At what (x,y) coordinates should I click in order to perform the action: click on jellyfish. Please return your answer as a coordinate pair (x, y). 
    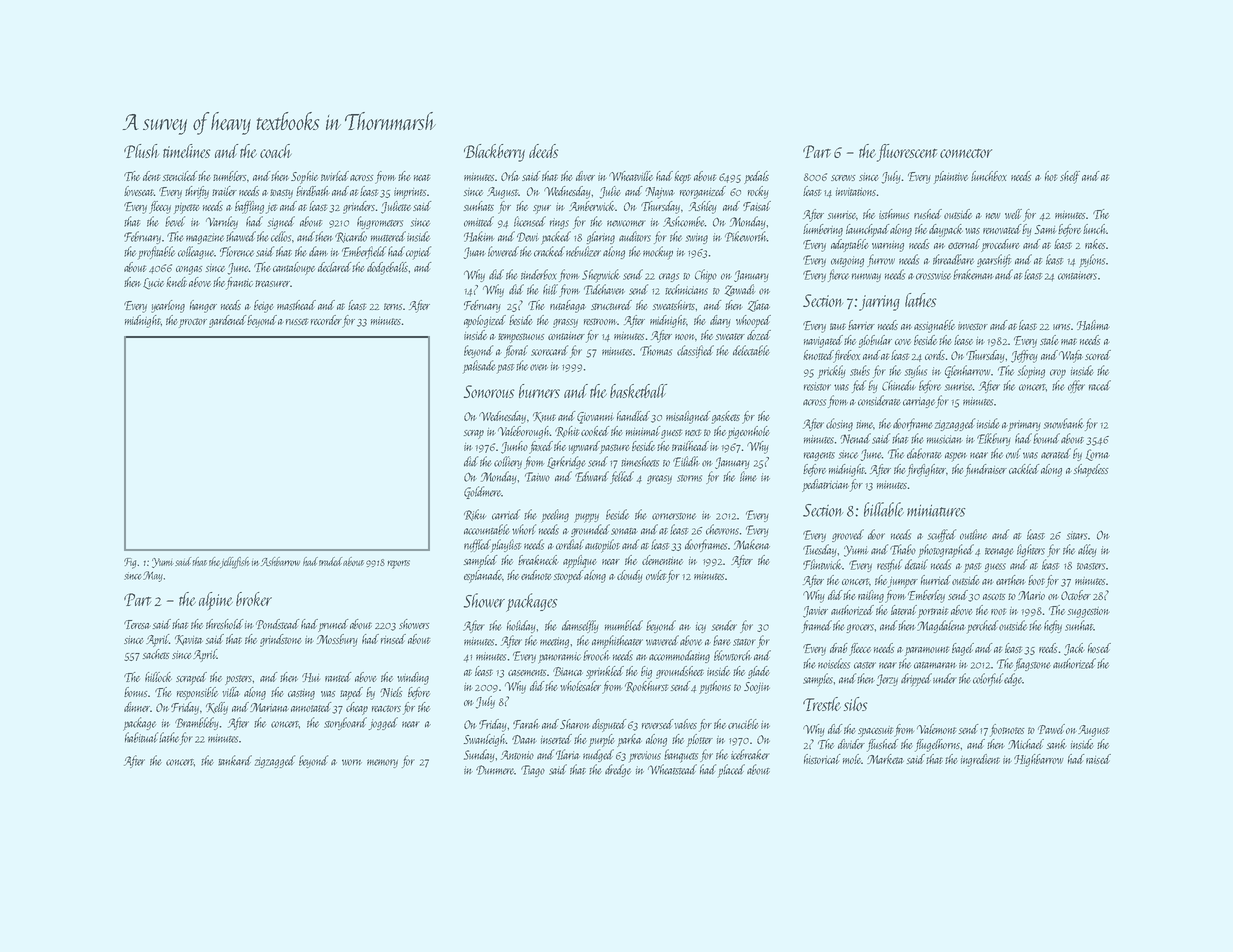
    Looking at the image, I should click on (235, 563).
